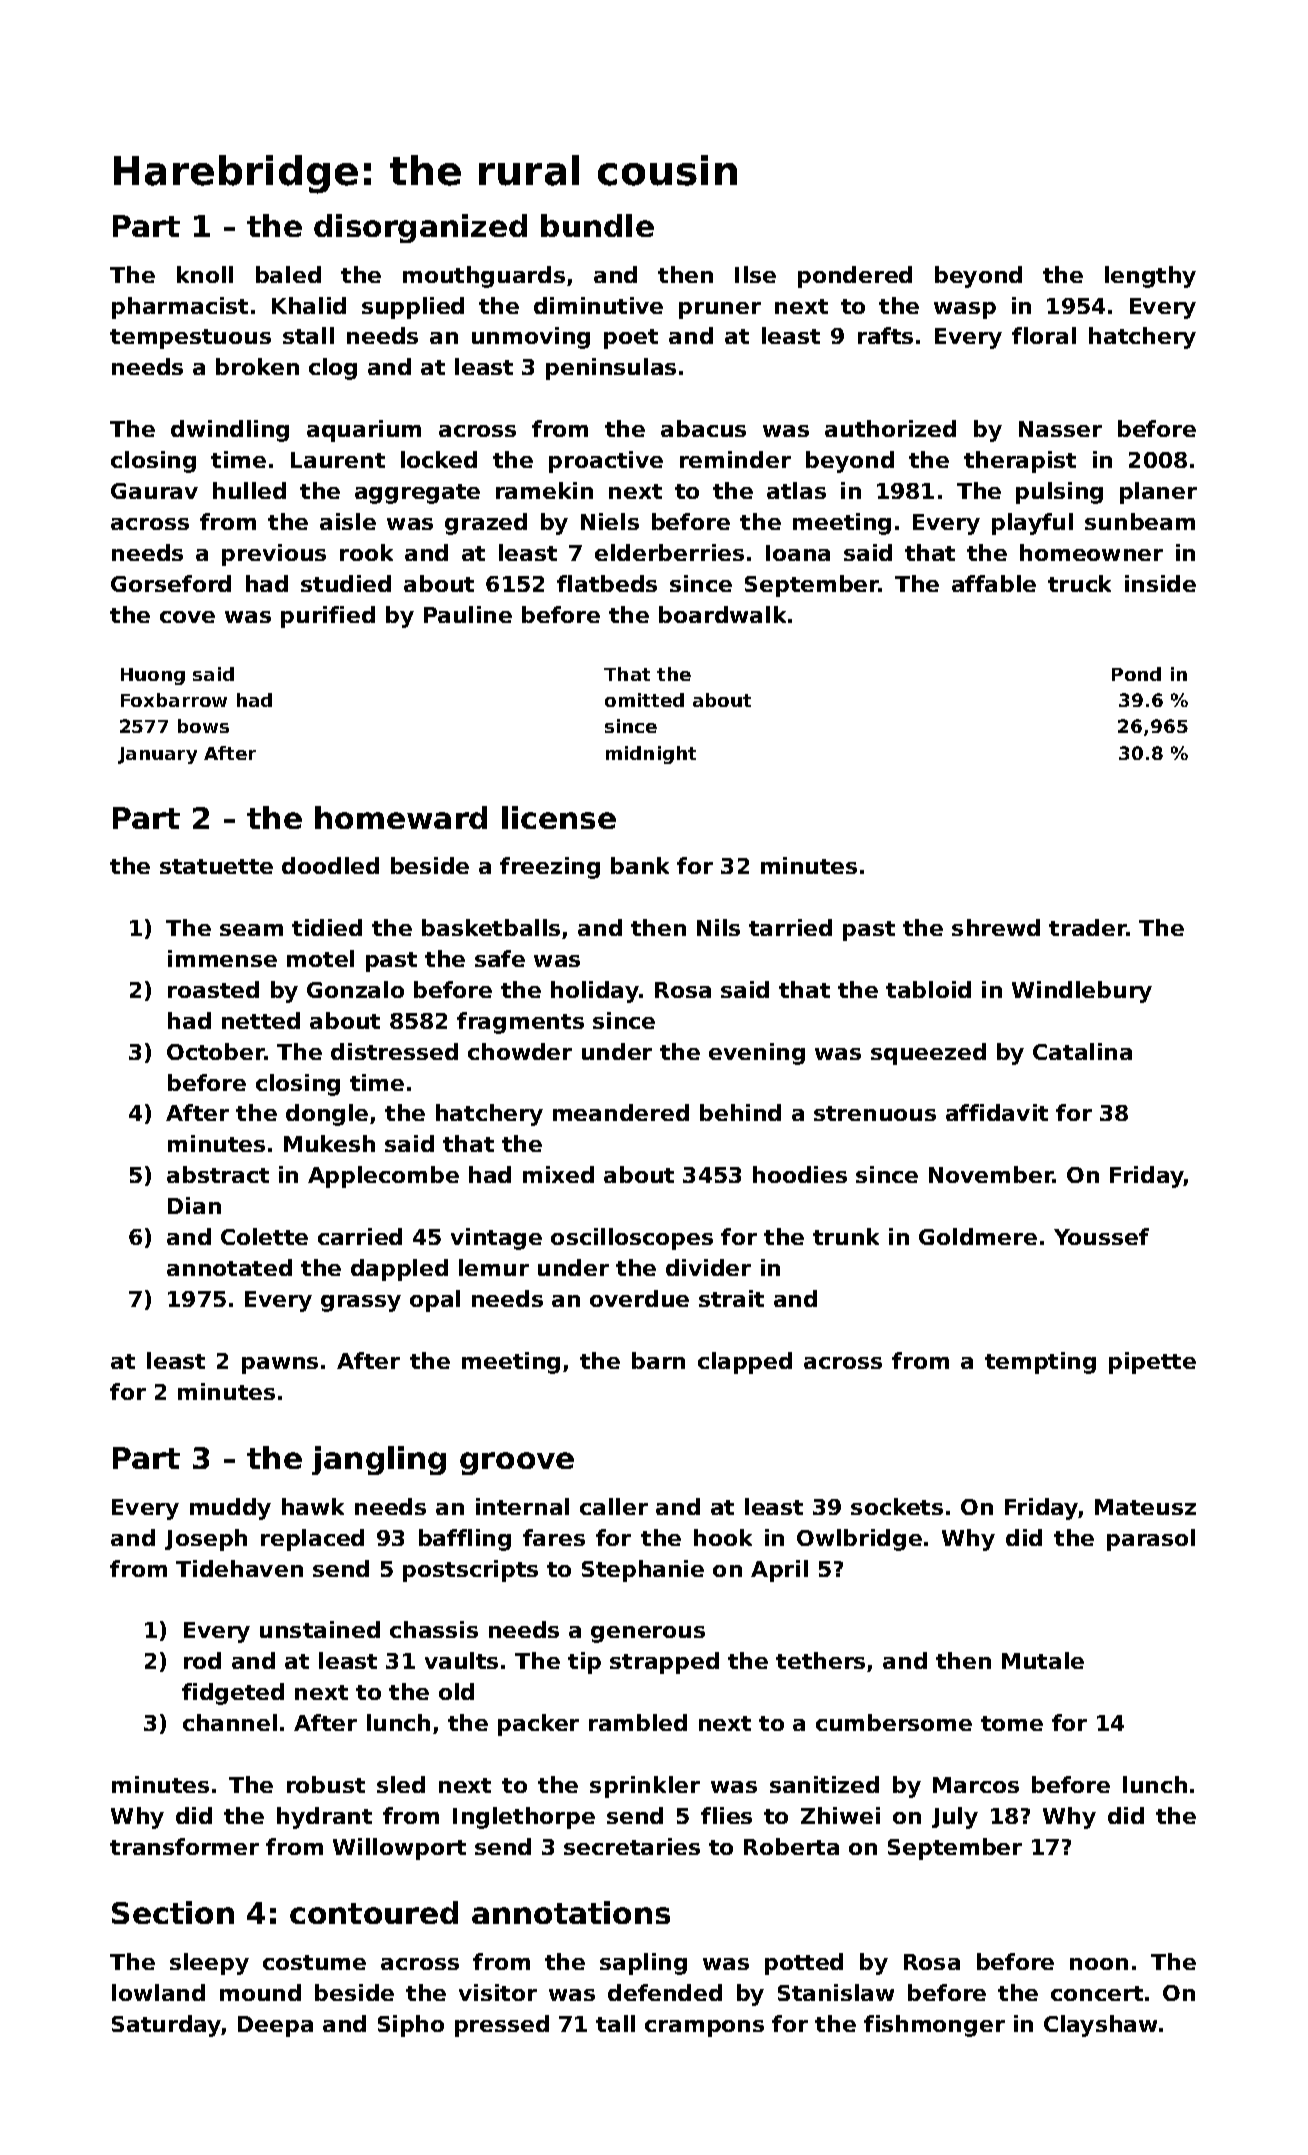 Image resolution: width=1308 pixels, height=2155 pixels. Describe the element at coordinates (621, 1112) in the document. I see `meandered` at that location.
